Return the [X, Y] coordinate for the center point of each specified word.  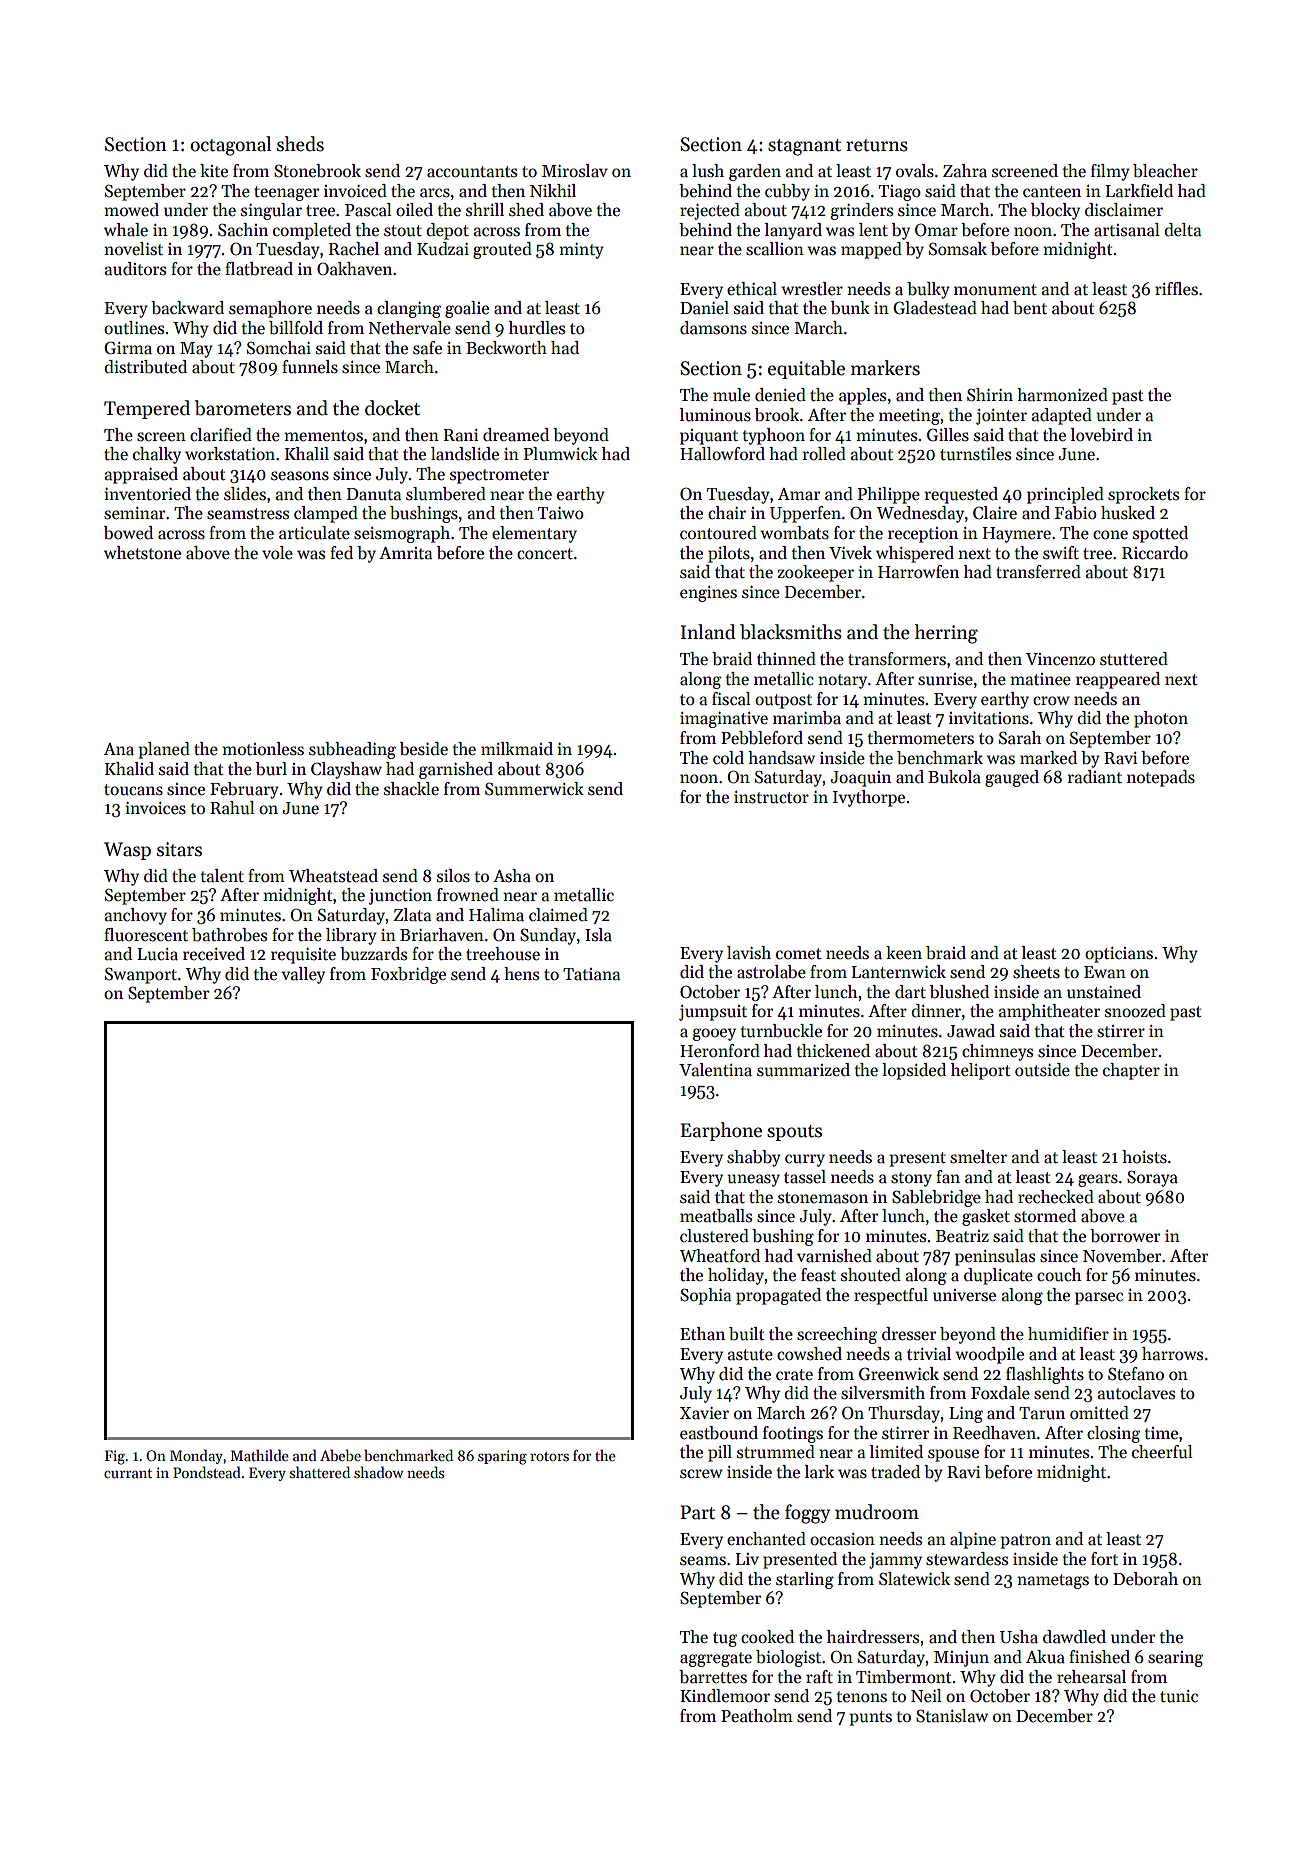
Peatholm [757, 1716]
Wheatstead [333, 876]
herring [946, 634]
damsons [713, 328]
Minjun [961, 1659]
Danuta [374, 494]
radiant [1095, 777]
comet [798, 954]
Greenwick [899, 1374]
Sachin [243, 230]
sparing [502, 1457]
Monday [196, 1456]
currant [128, 1473]
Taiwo [561, 513]
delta [1182, 230]
